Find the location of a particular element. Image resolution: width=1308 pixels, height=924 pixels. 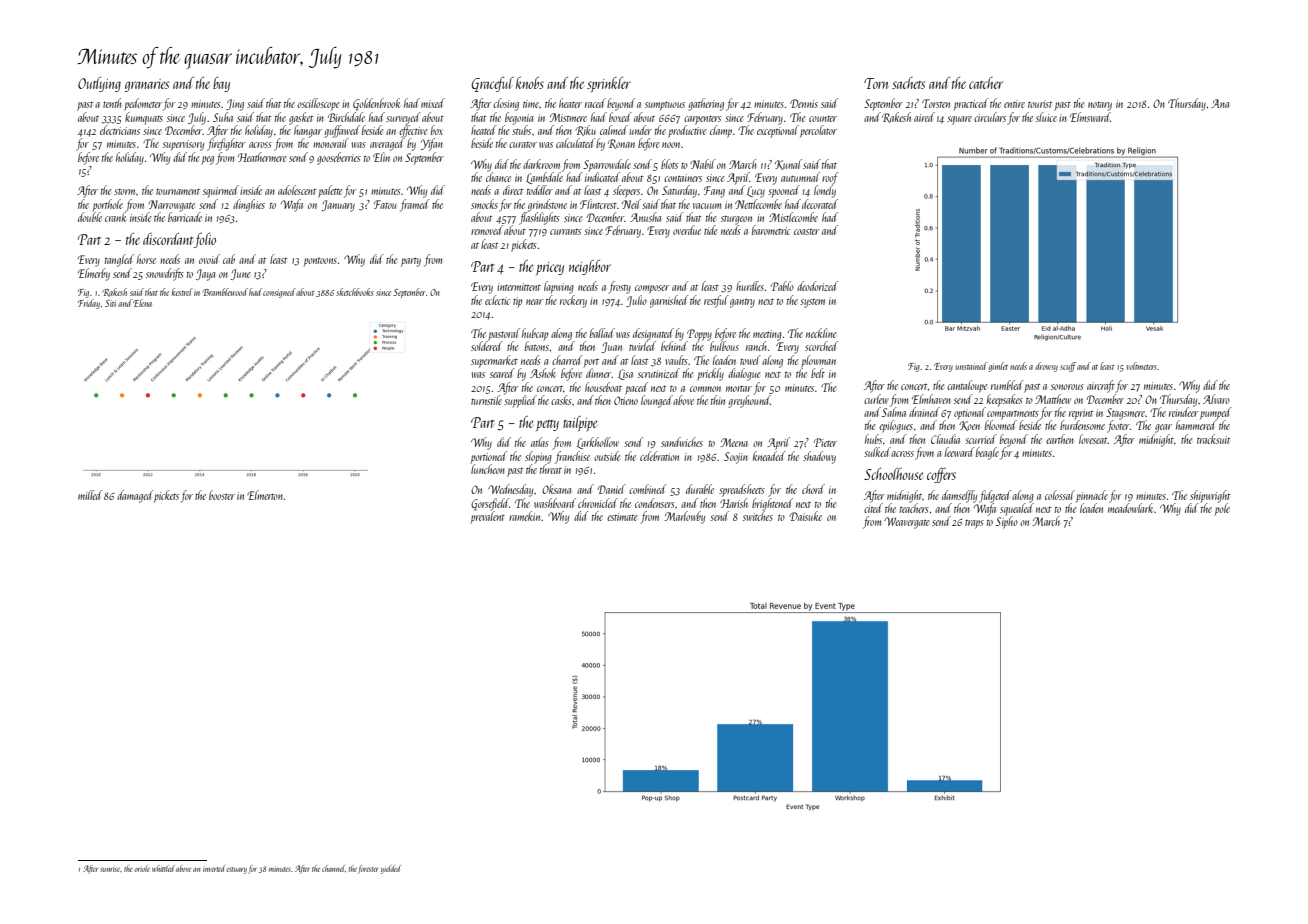

whittled is located at coordinates (163, 868).
